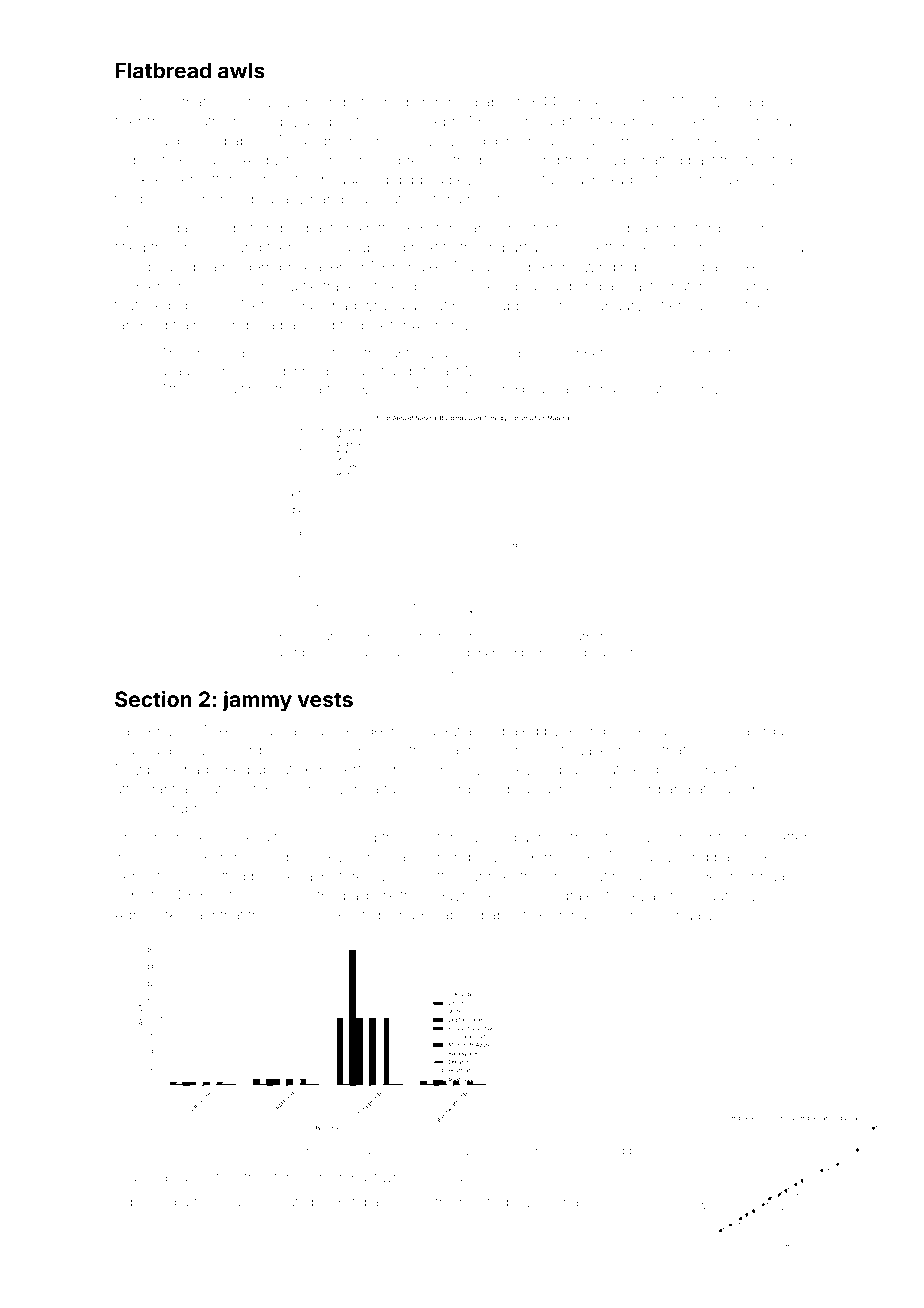  I want to click on tureen, so click(295, 916).
